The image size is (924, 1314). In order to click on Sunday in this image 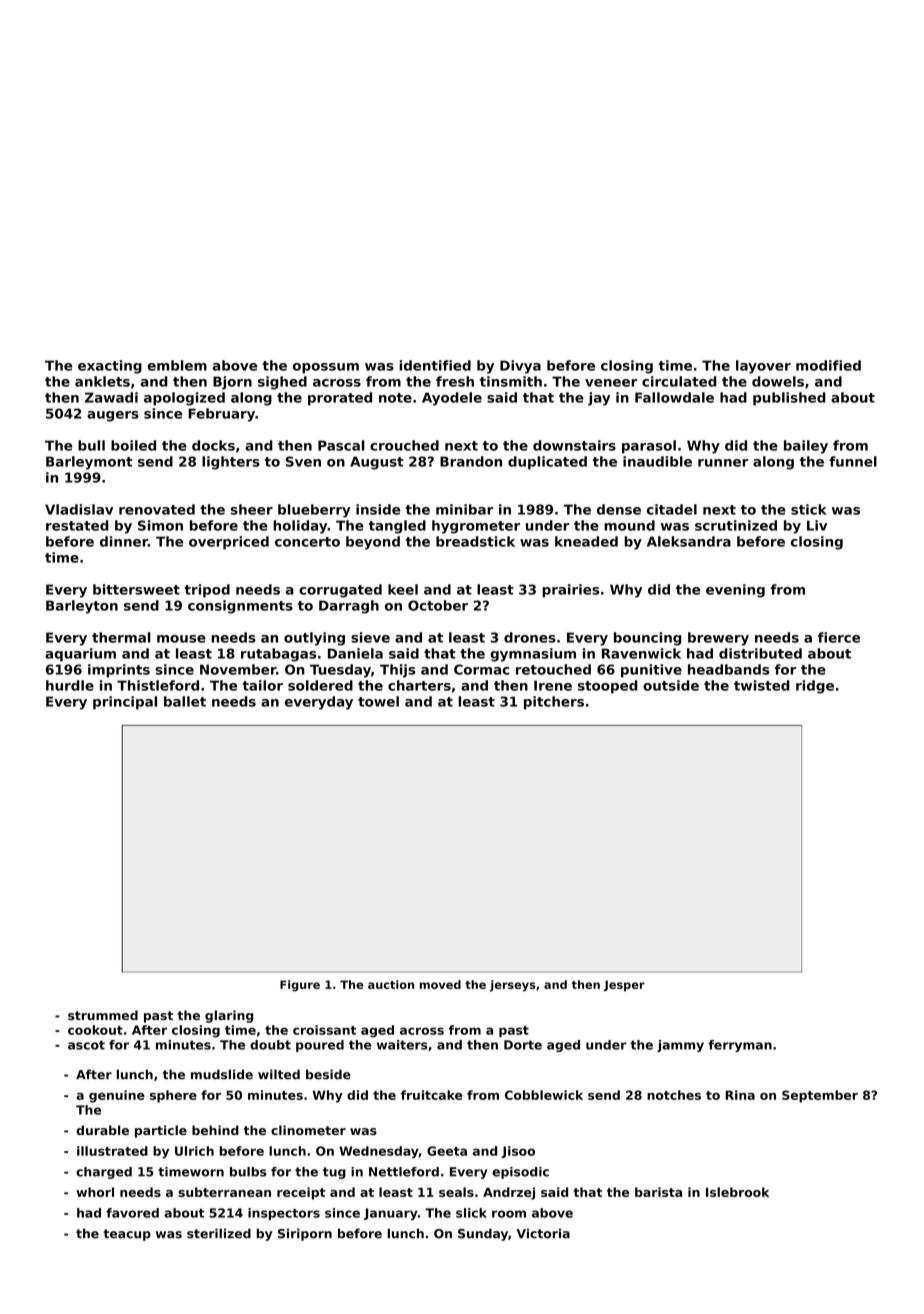, I will do `click(483, 1234)`.
